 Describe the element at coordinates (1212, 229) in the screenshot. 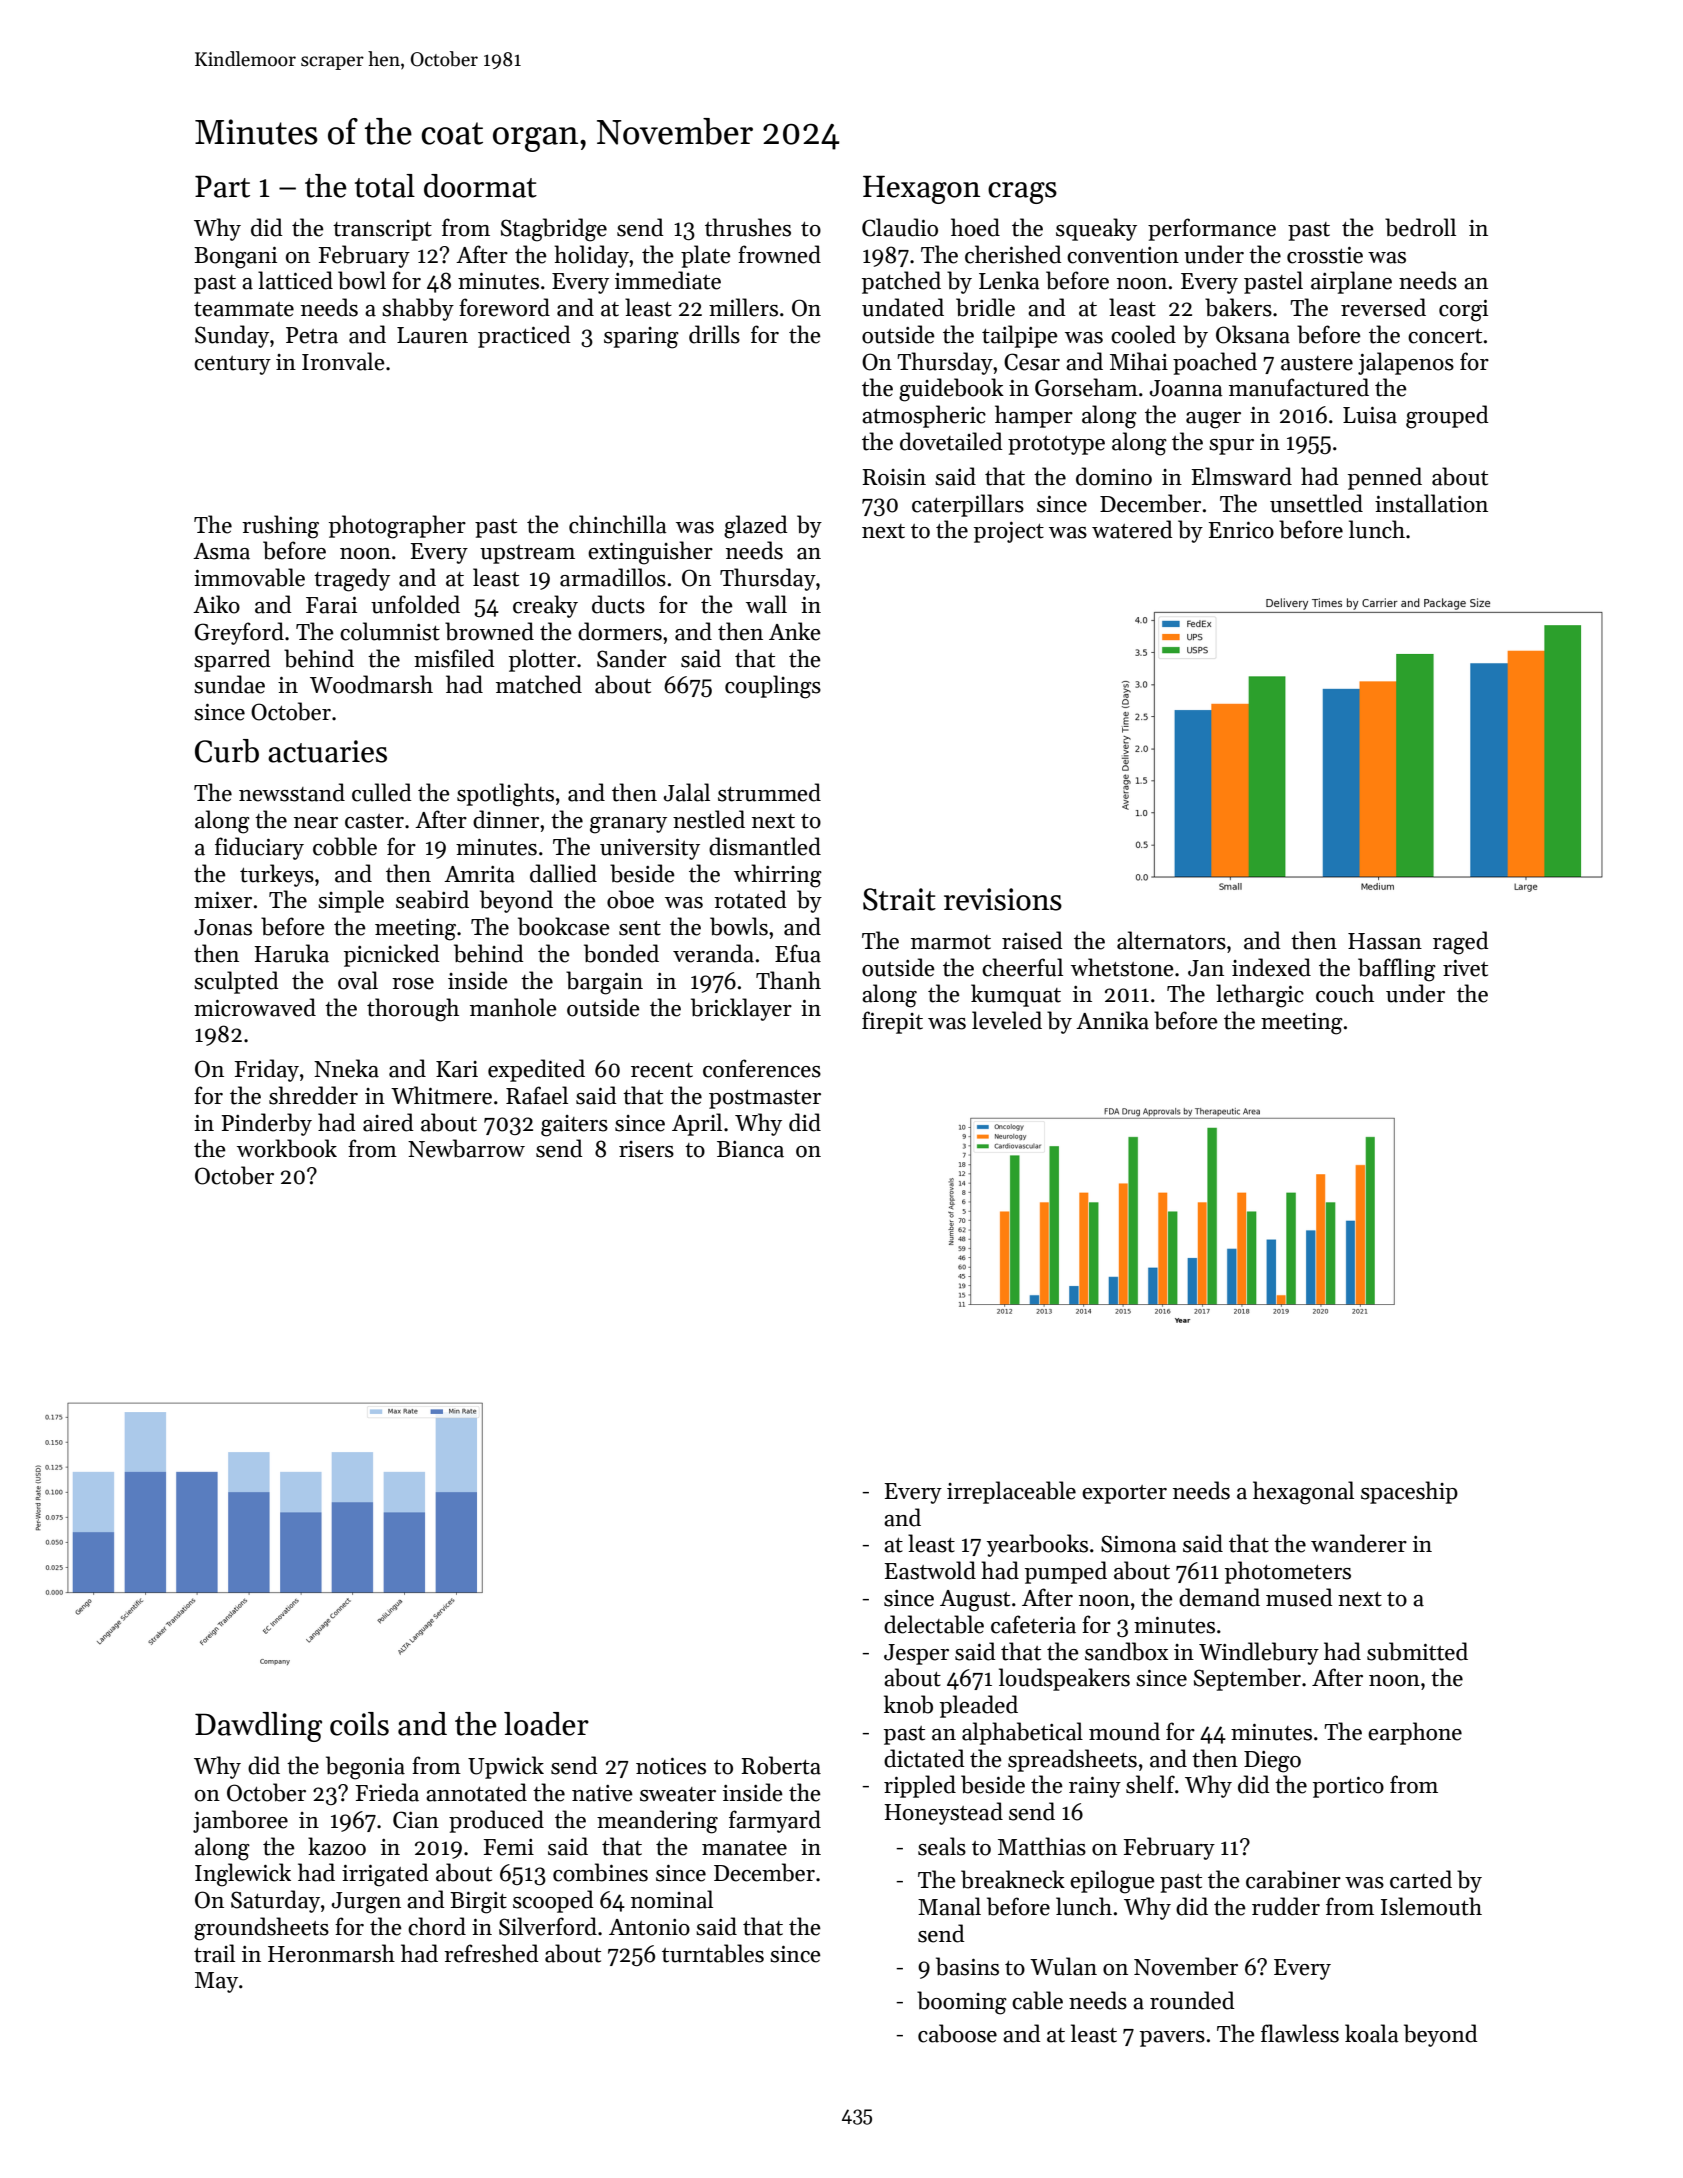

I see `performance` at that location.
